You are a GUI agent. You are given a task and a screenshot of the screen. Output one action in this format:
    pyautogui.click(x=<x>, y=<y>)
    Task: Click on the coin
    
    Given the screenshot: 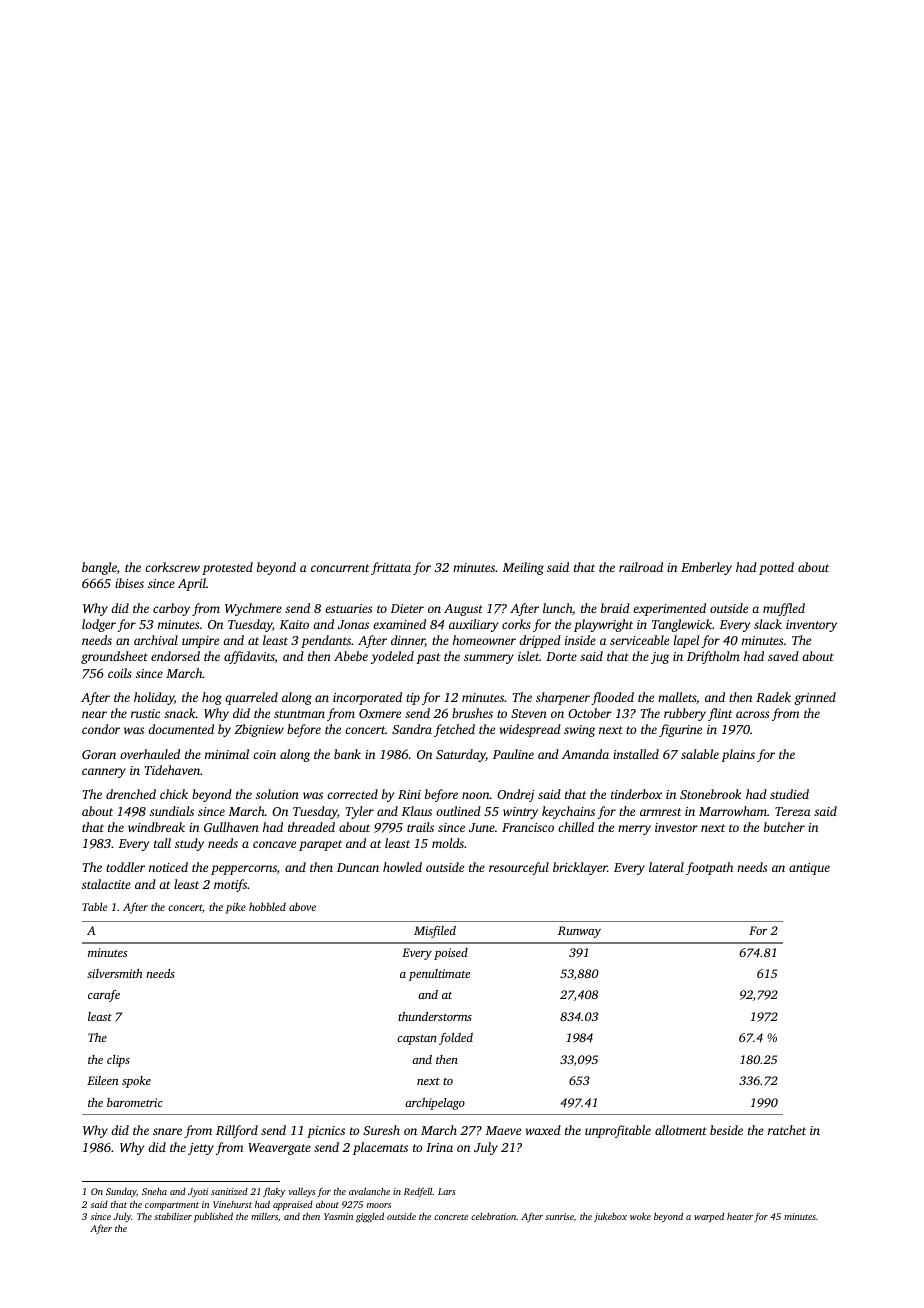 What is the action you would take?
    pyautogui.click(x=264, y=754)
